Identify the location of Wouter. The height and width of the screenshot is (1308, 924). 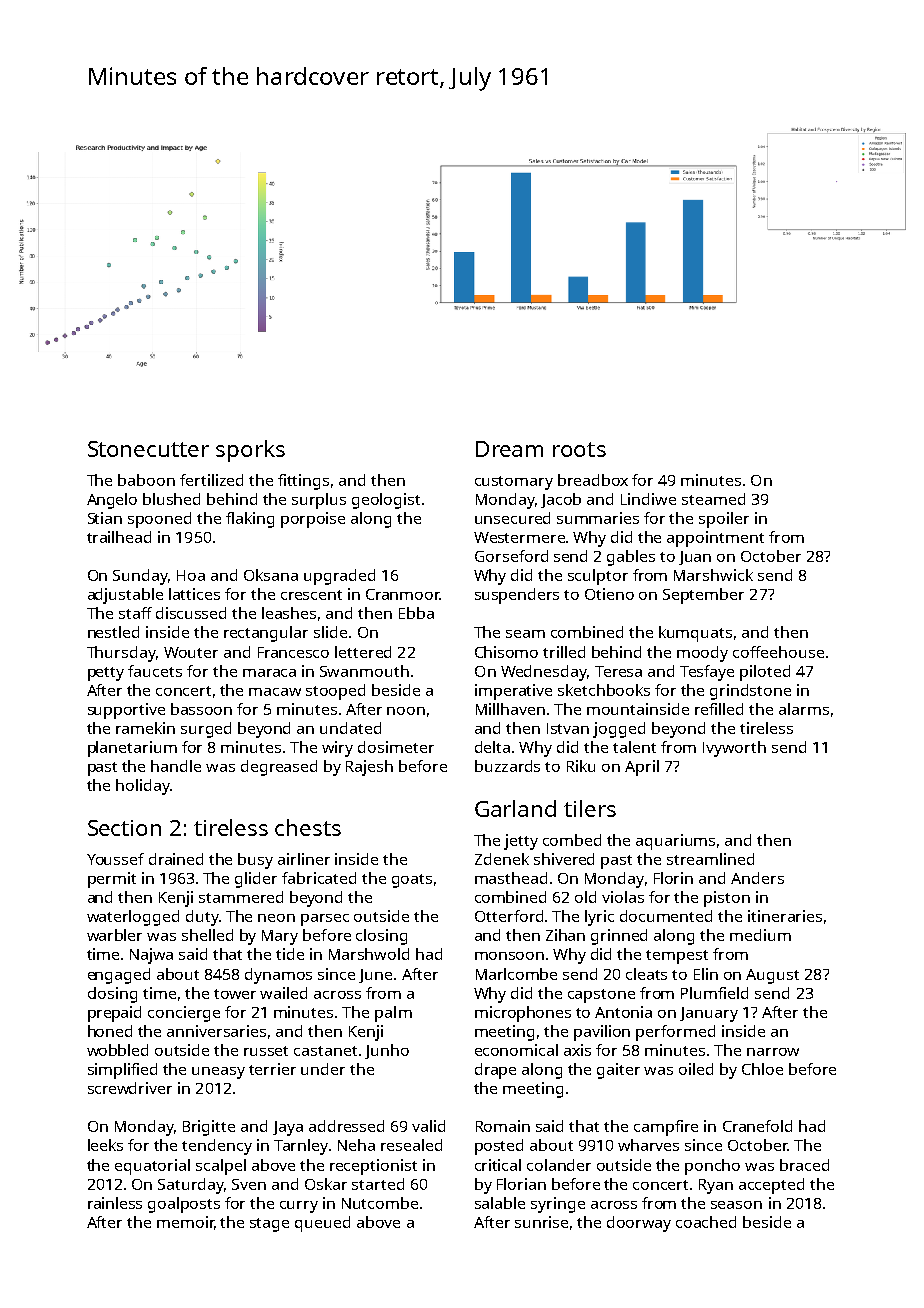
(191, 652).
